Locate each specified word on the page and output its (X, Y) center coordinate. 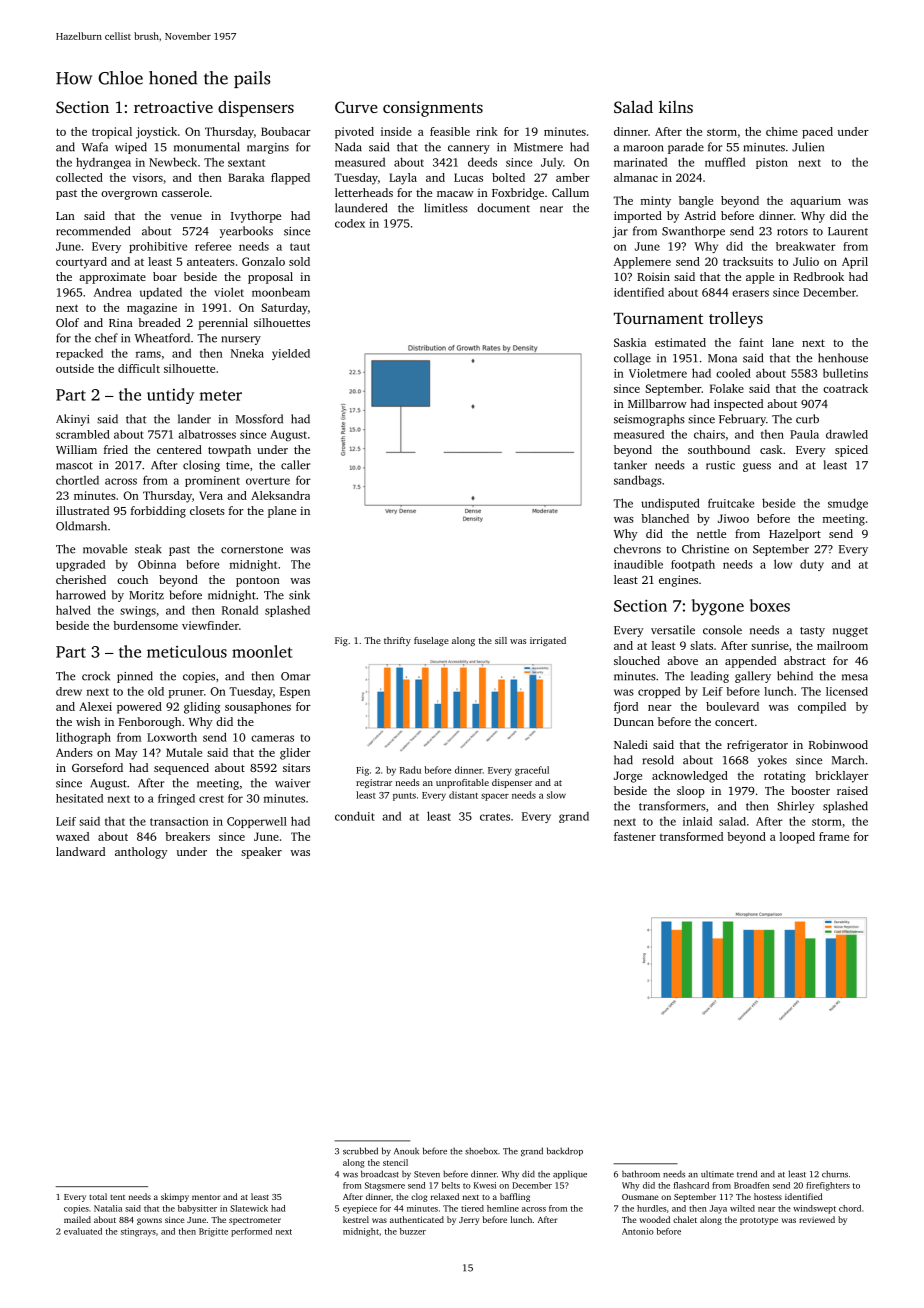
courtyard (81, 263)
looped (797, 838)
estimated (680, 342)
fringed (176, 799)
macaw (455, 194)
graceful (532, 771)
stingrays (138, 1232)
